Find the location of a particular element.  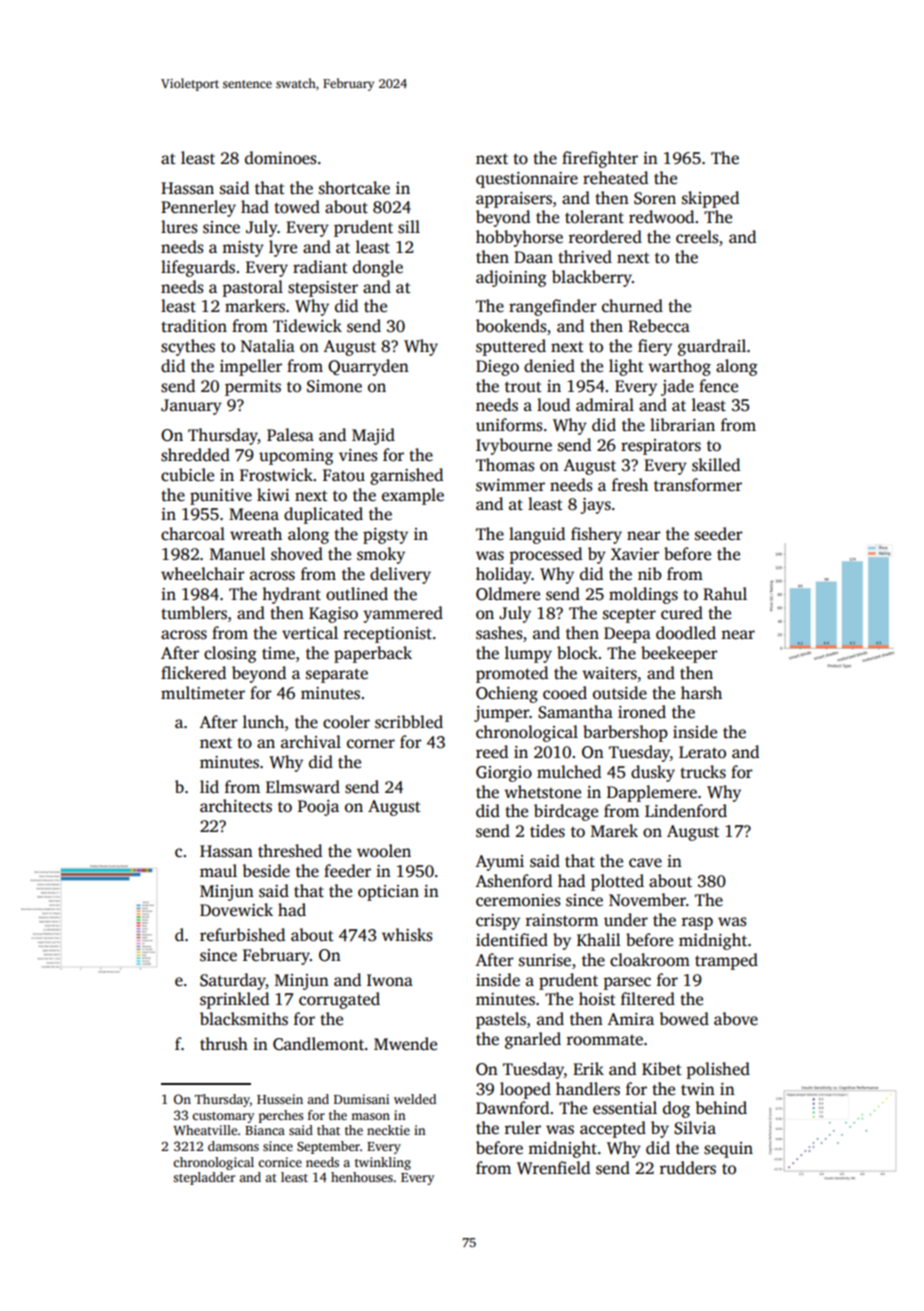

seeder is located at coordinates (719, 534).
